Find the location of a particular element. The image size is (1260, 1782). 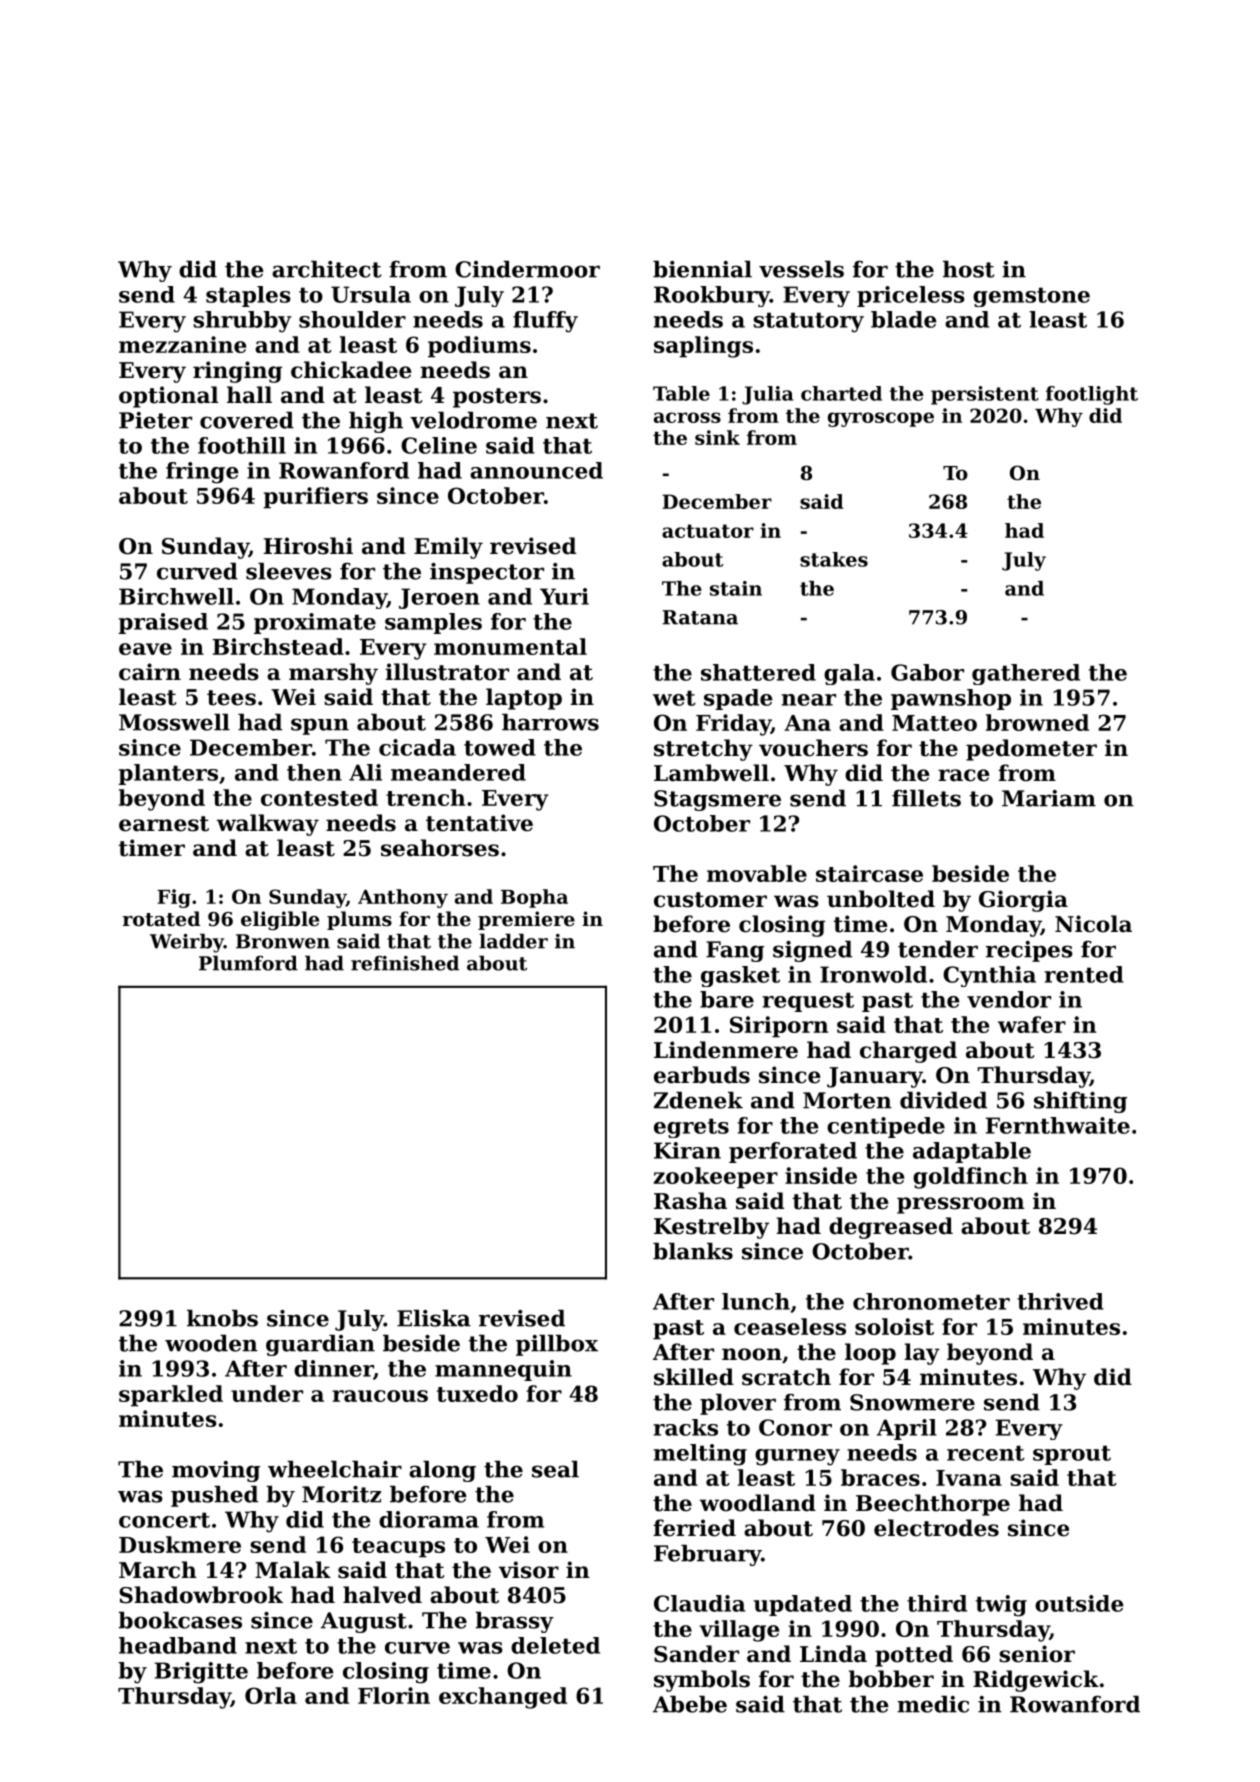

fillets is located at coordinates (926, 798).
